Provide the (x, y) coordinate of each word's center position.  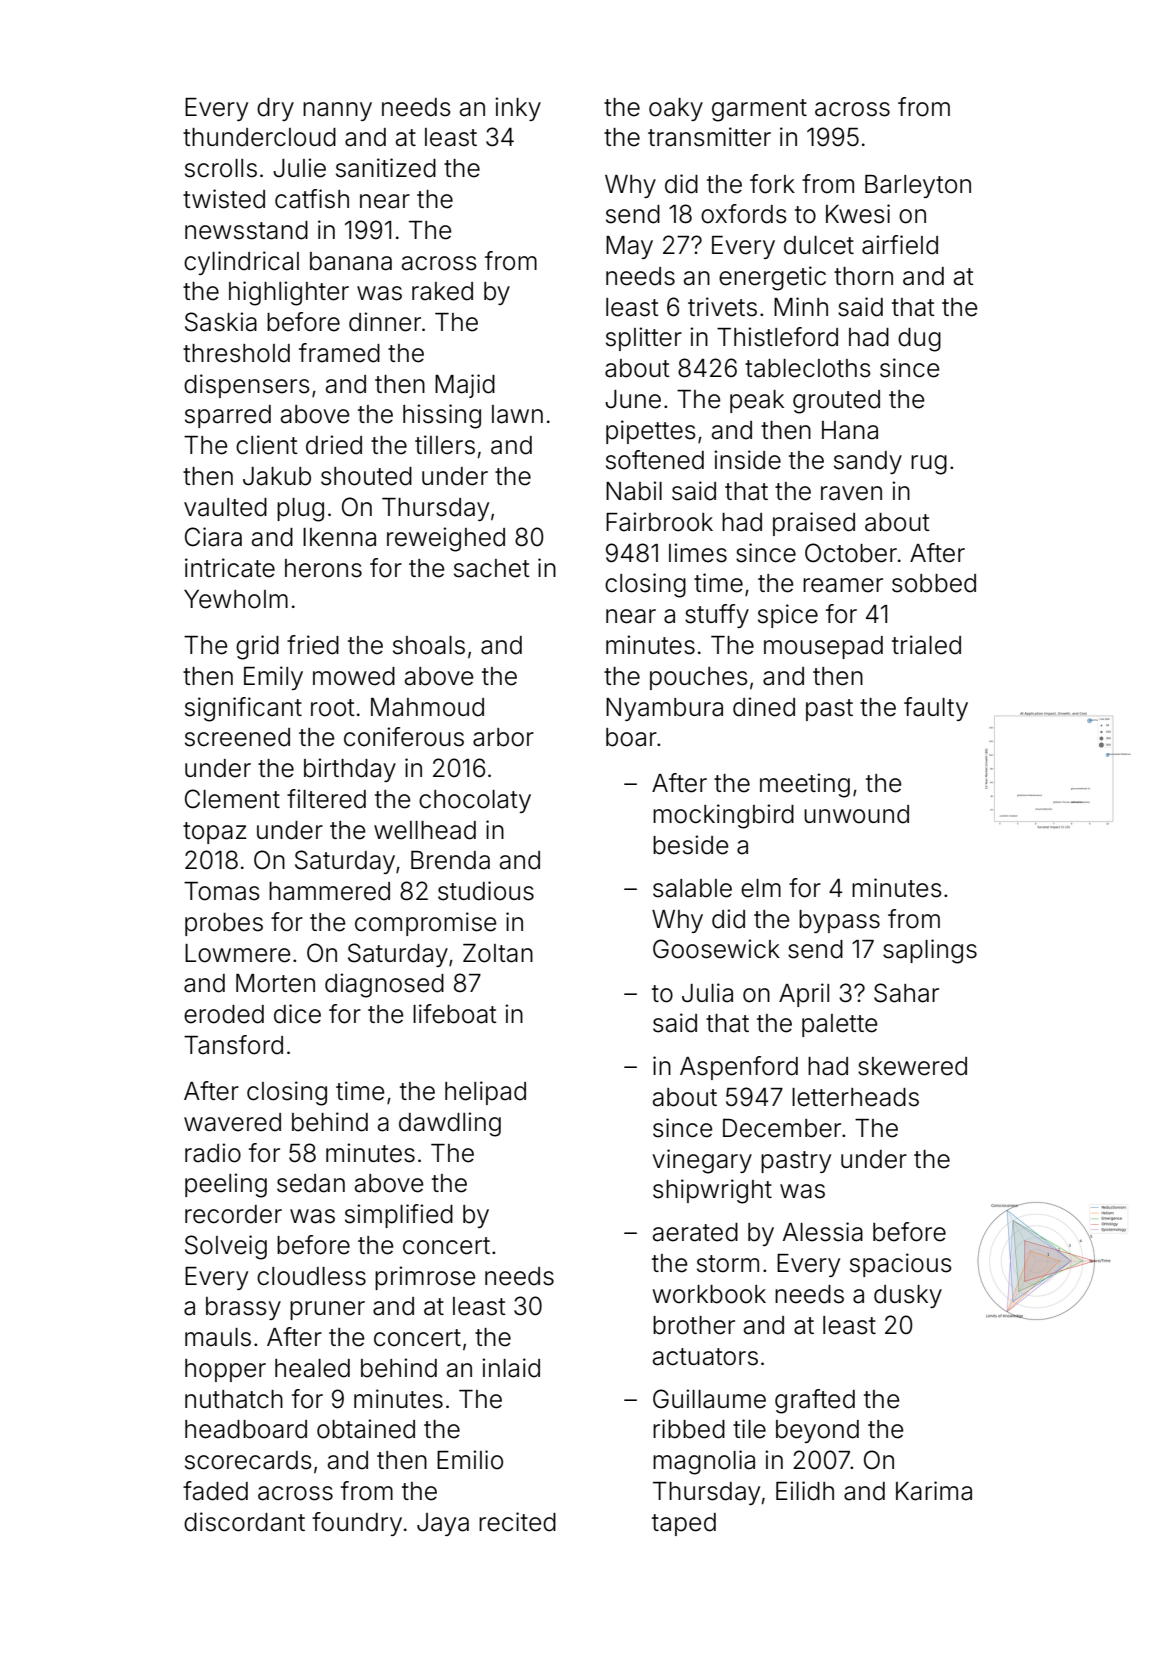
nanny (337, 111)
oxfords (744, 214)
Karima (934, 1491)
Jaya (443, 1524)
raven (851, 493)
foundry (357, 1524)
